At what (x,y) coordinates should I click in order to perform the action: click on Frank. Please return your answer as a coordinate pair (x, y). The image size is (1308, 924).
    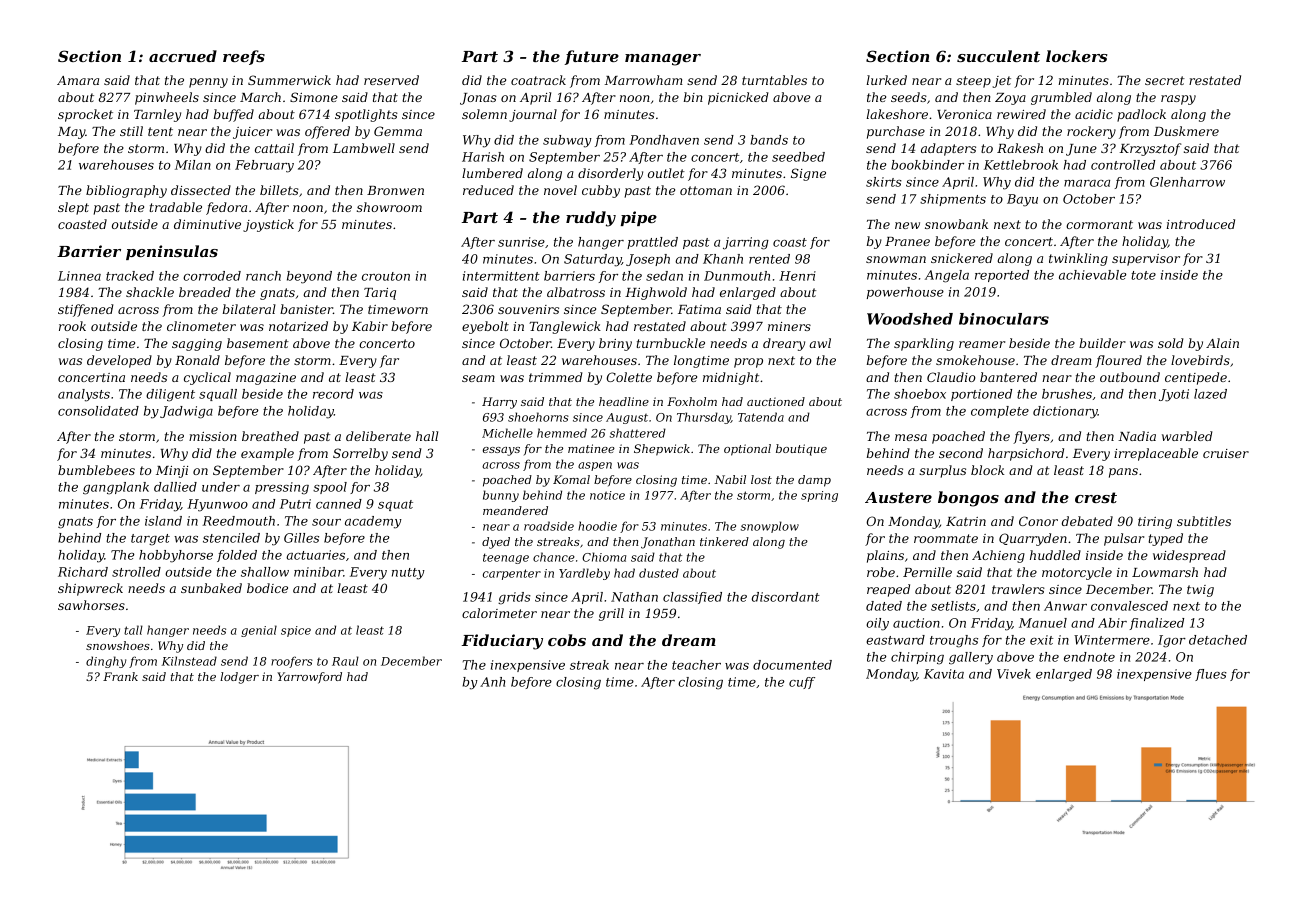
    Looking at the image, I should click on (120, 676).
